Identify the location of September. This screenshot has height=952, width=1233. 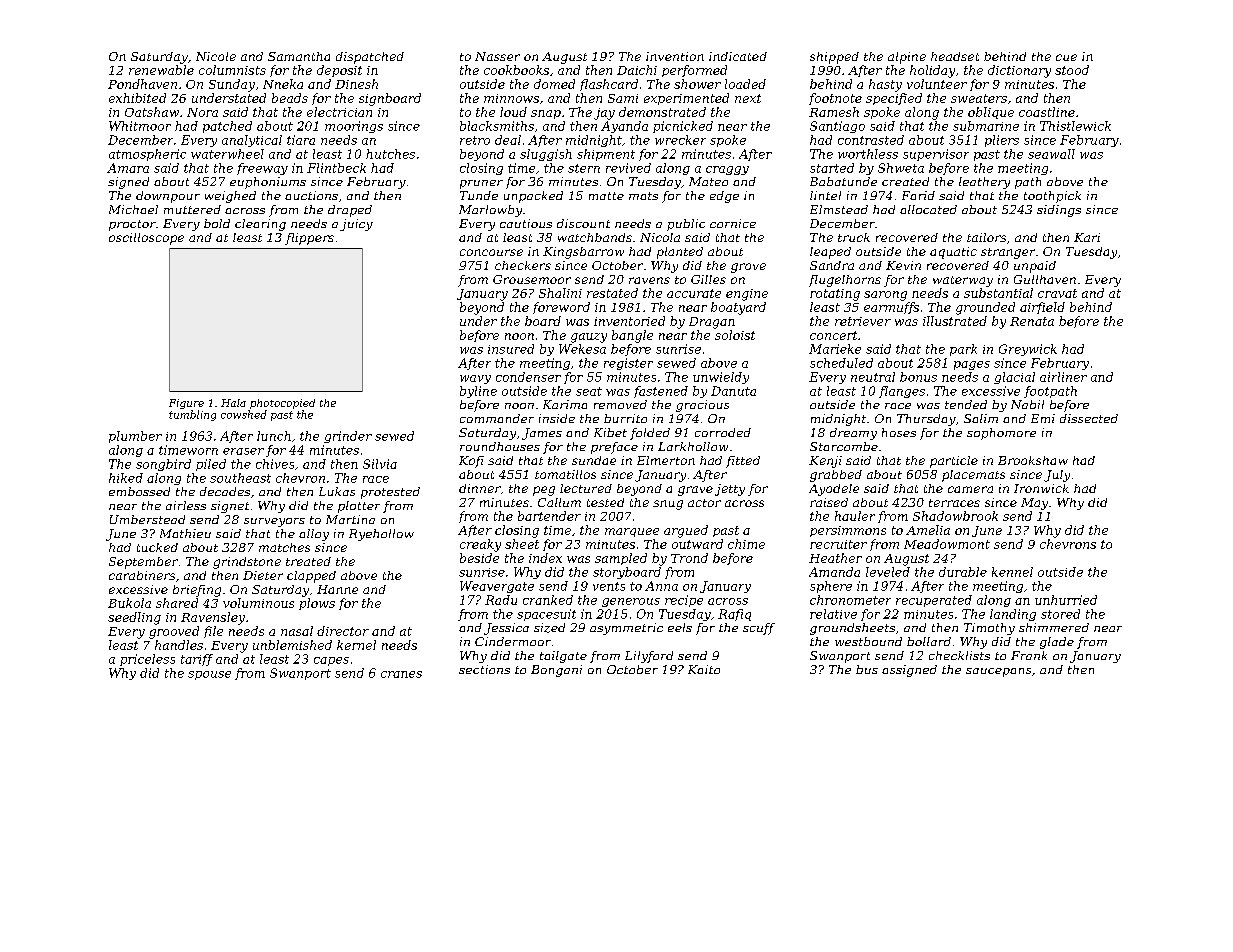
(143, 563).
